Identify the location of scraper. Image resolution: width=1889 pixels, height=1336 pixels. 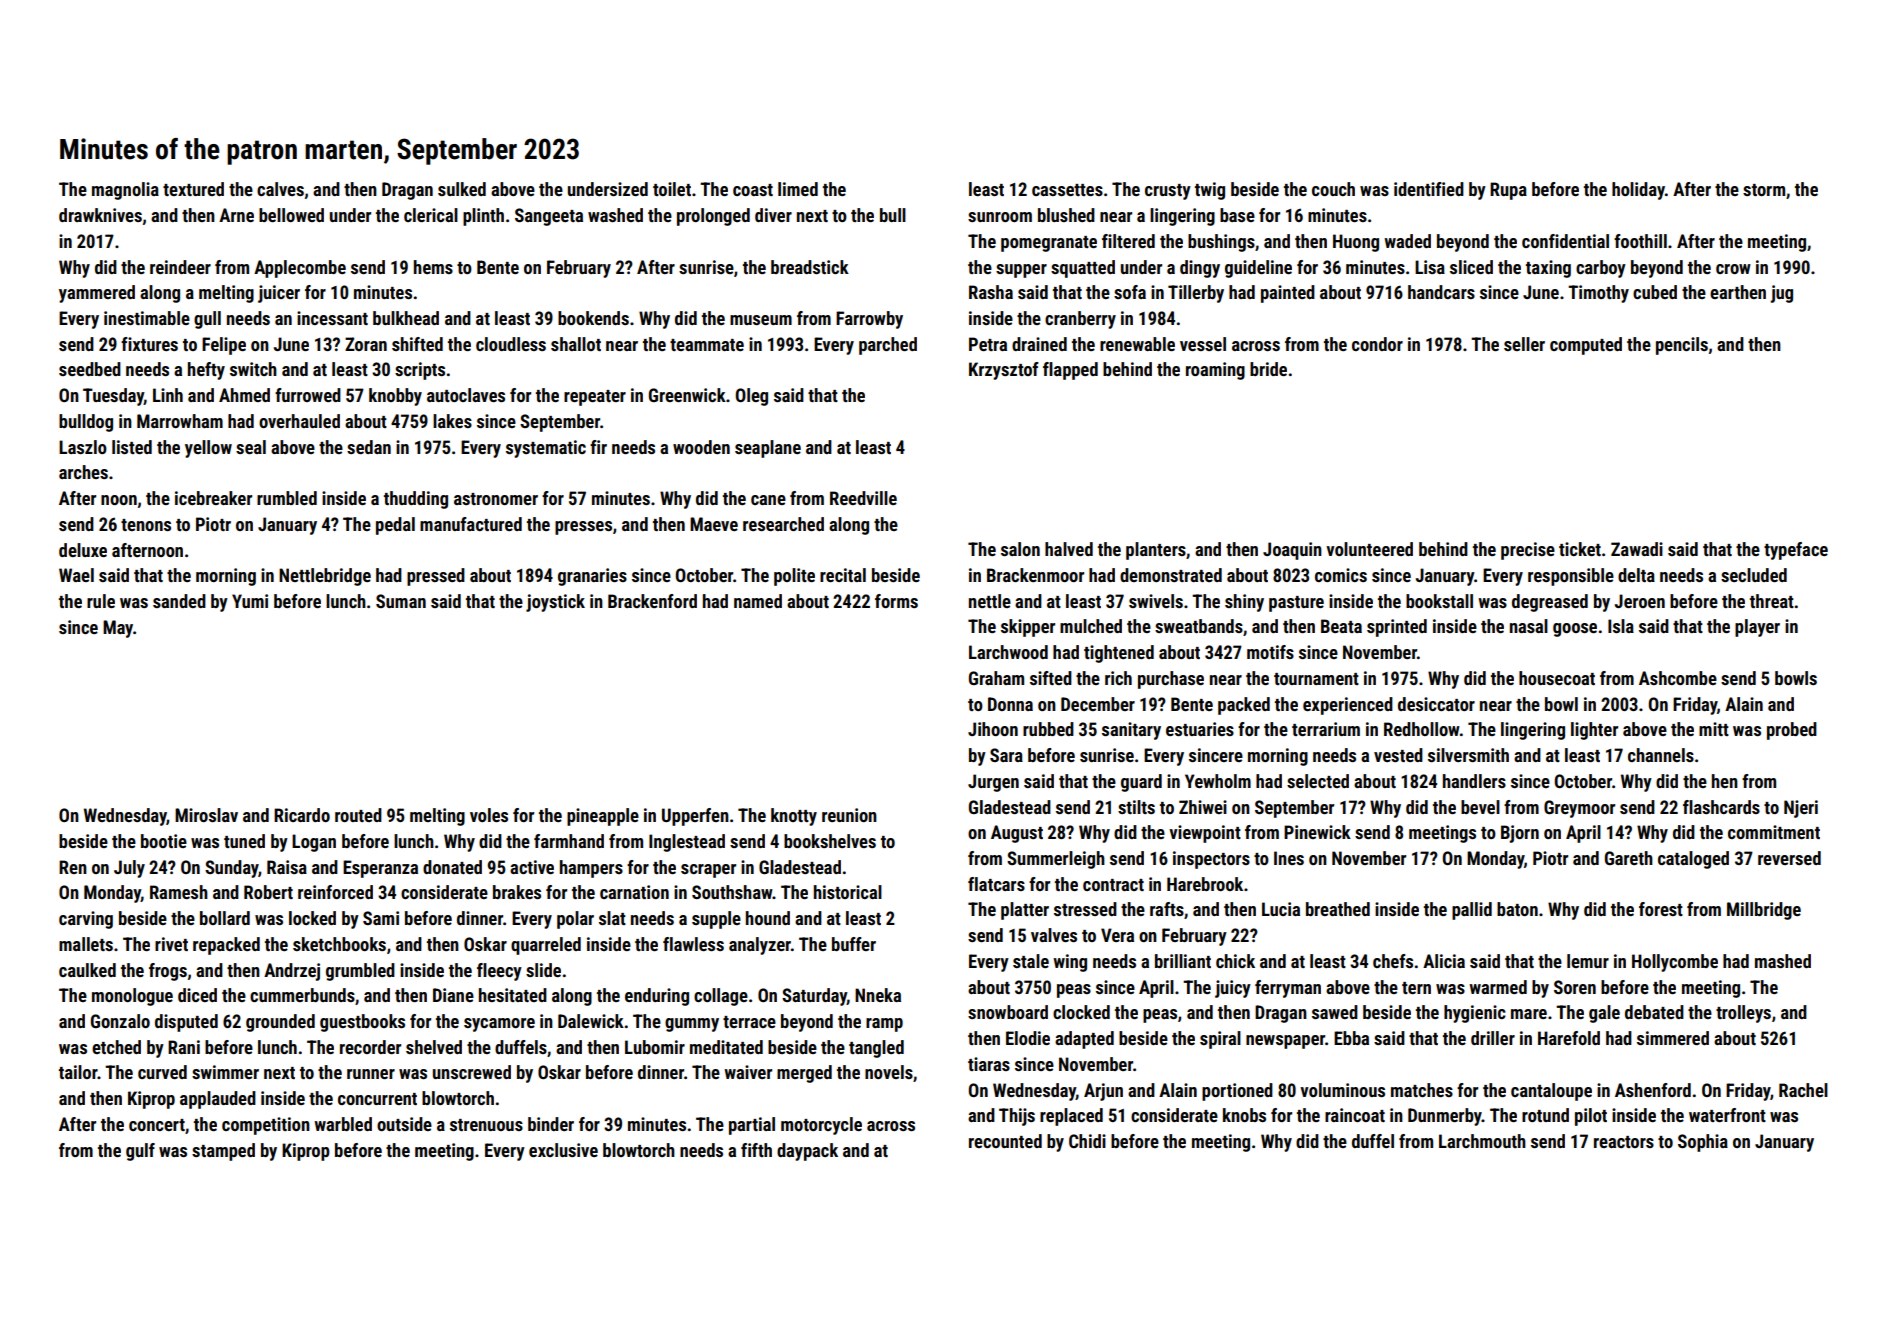
(708, 871).
